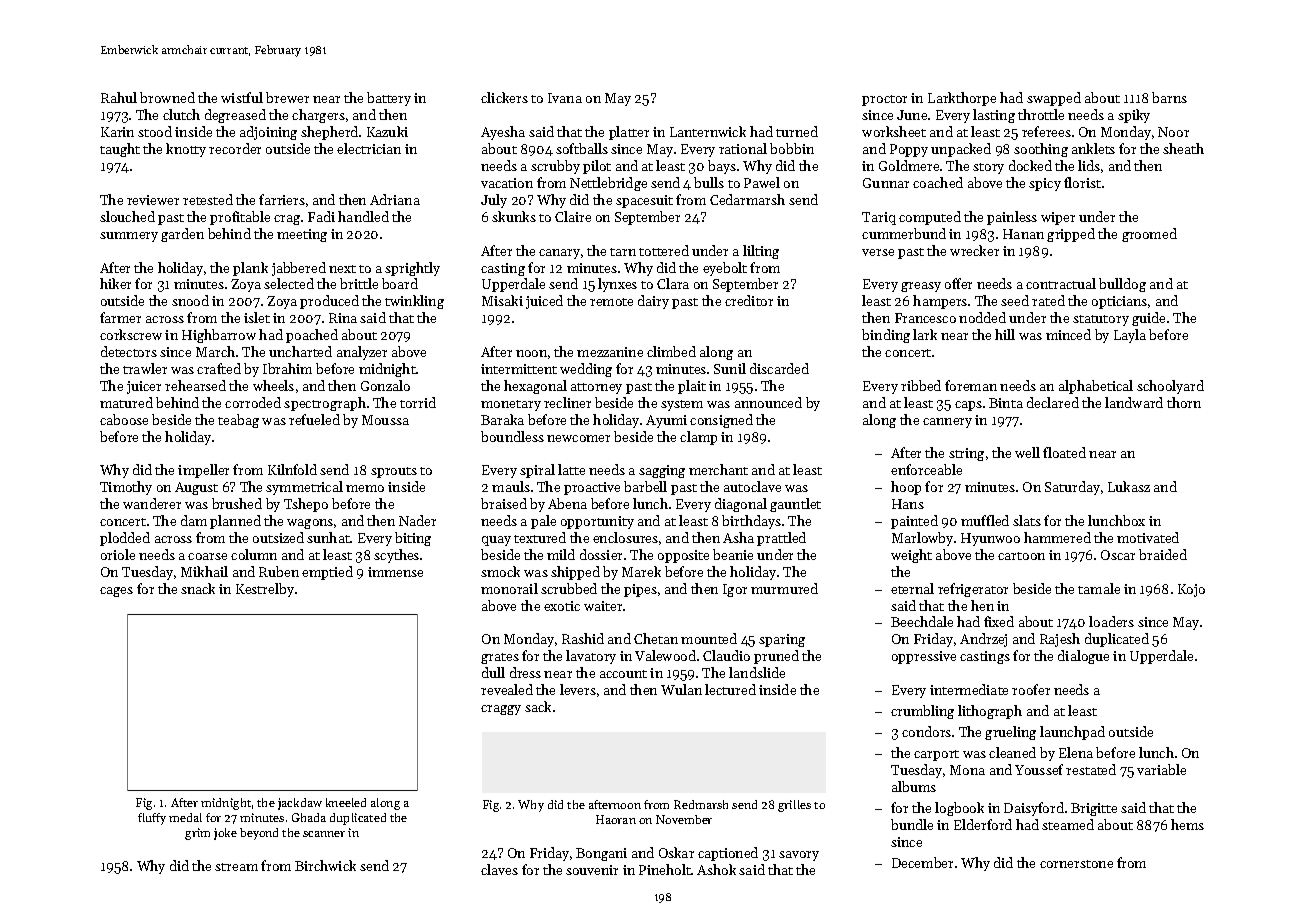  What do you see at coordinates (242, 97) in the screenshot?
I see `wistful` at bounding box center [242, 97].
